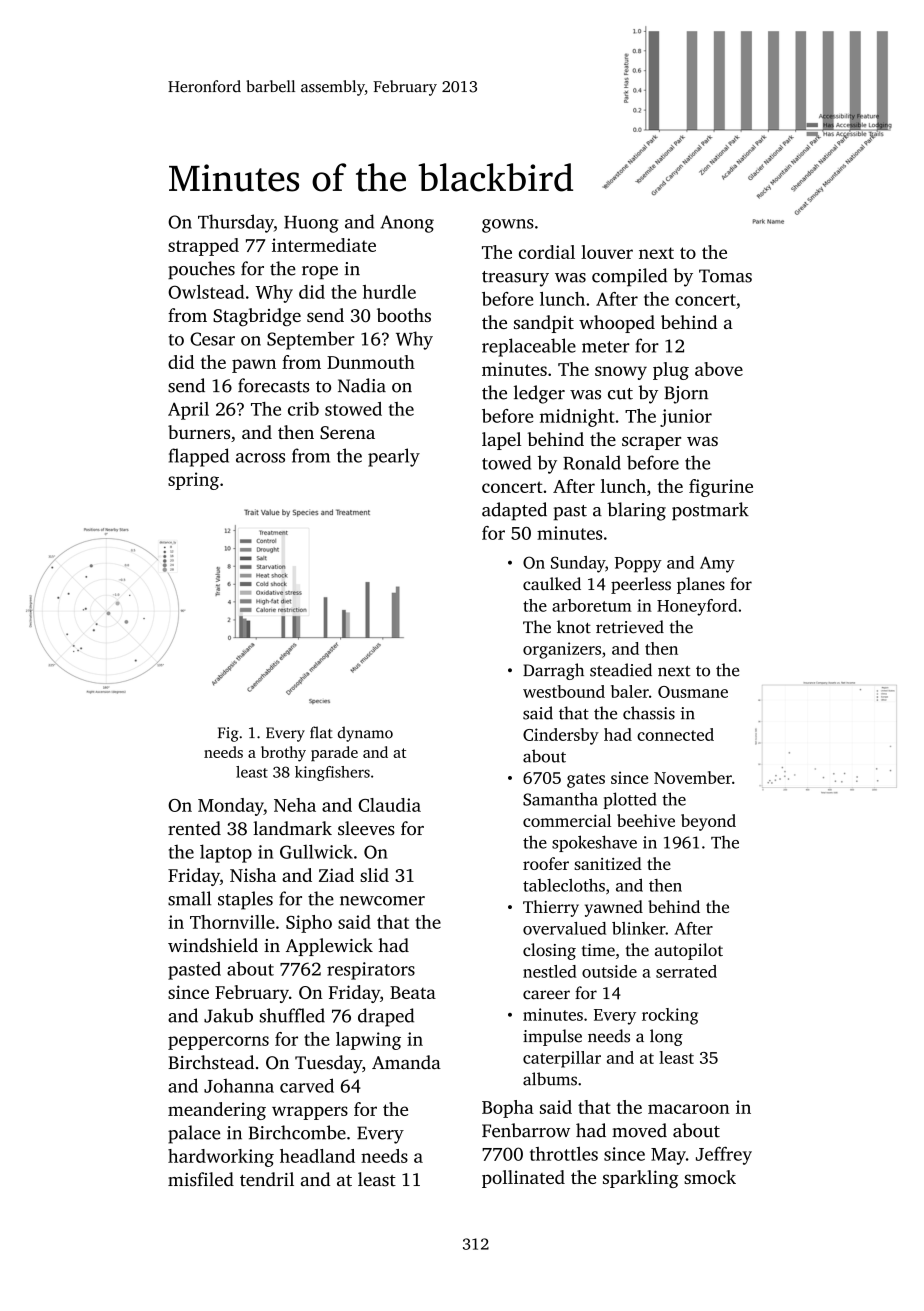  Describe the element at coordinates (218, 1043) in the screenshot. I see `peppercorns` at that location.
